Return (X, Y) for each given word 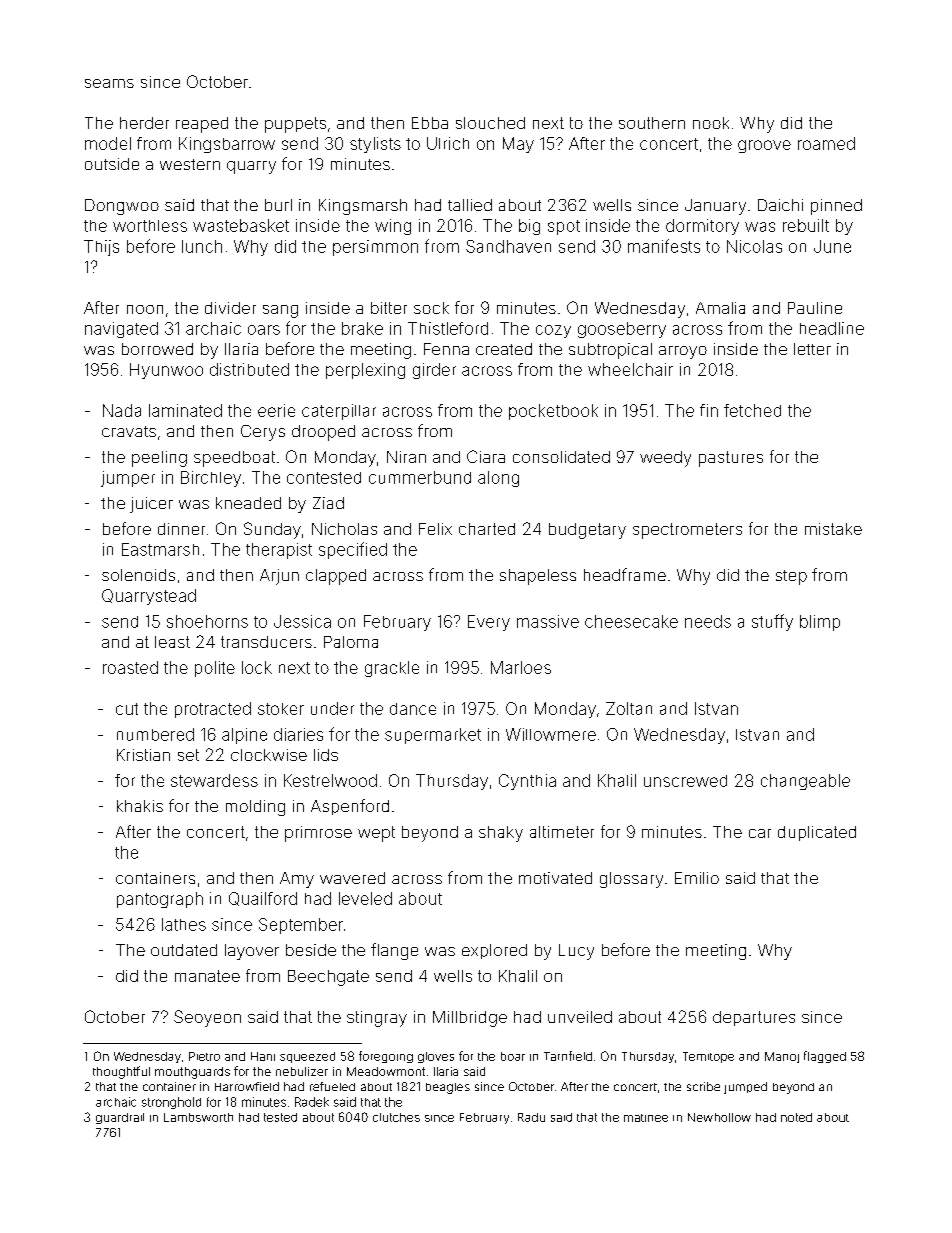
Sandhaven (508, 246)
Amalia (720, 308)
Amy (297, 880)
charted (487, 529)
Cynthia (527, 782)
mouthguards (192, 1073)
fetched (752, 410)
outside (112, 164)
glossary (631, 880)
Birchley (211, 479)
